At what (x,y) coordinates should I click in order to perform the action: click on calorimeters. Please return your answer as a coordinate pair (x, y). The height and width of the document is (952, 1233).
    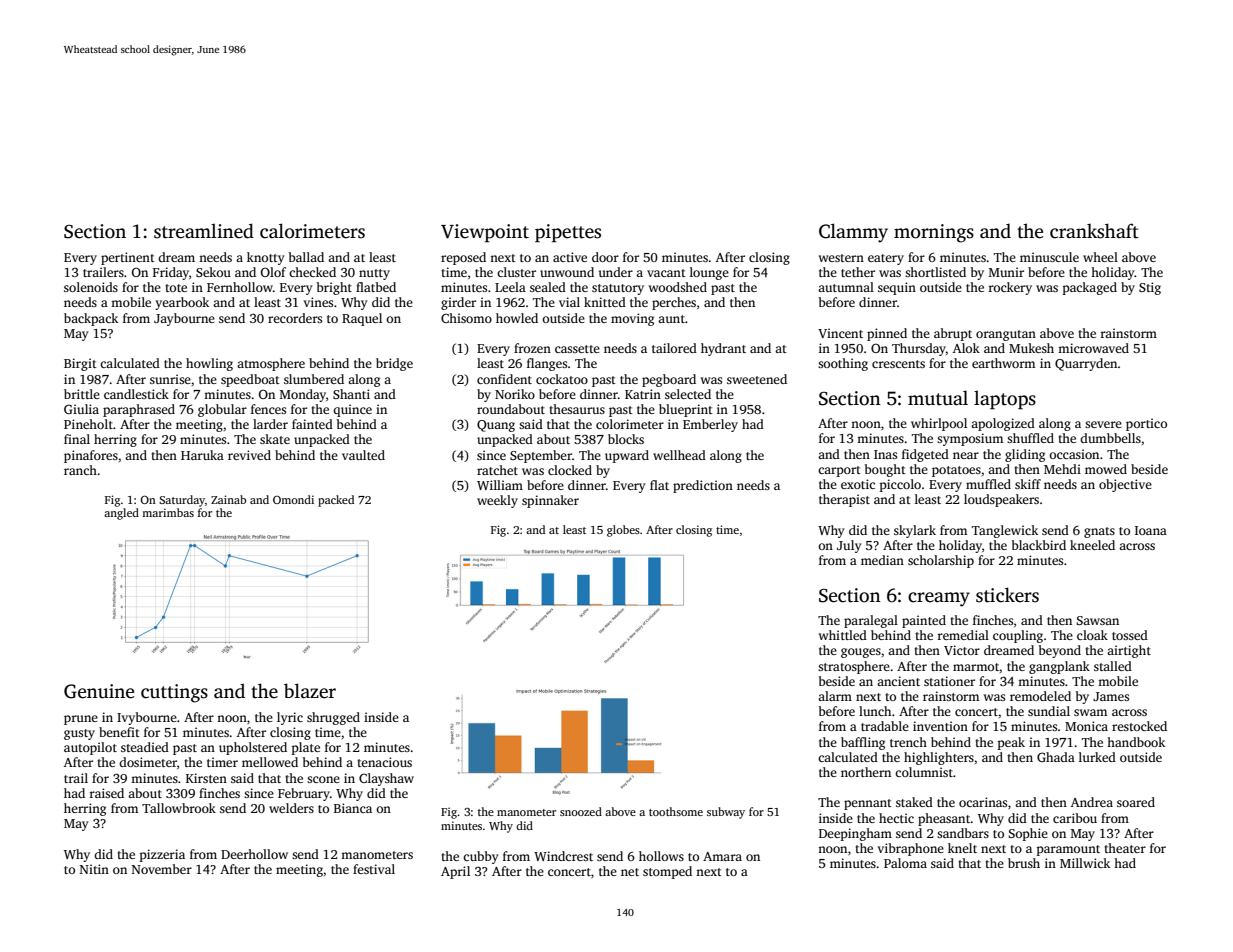
    Looking at the image, I should click on (312, 231).
